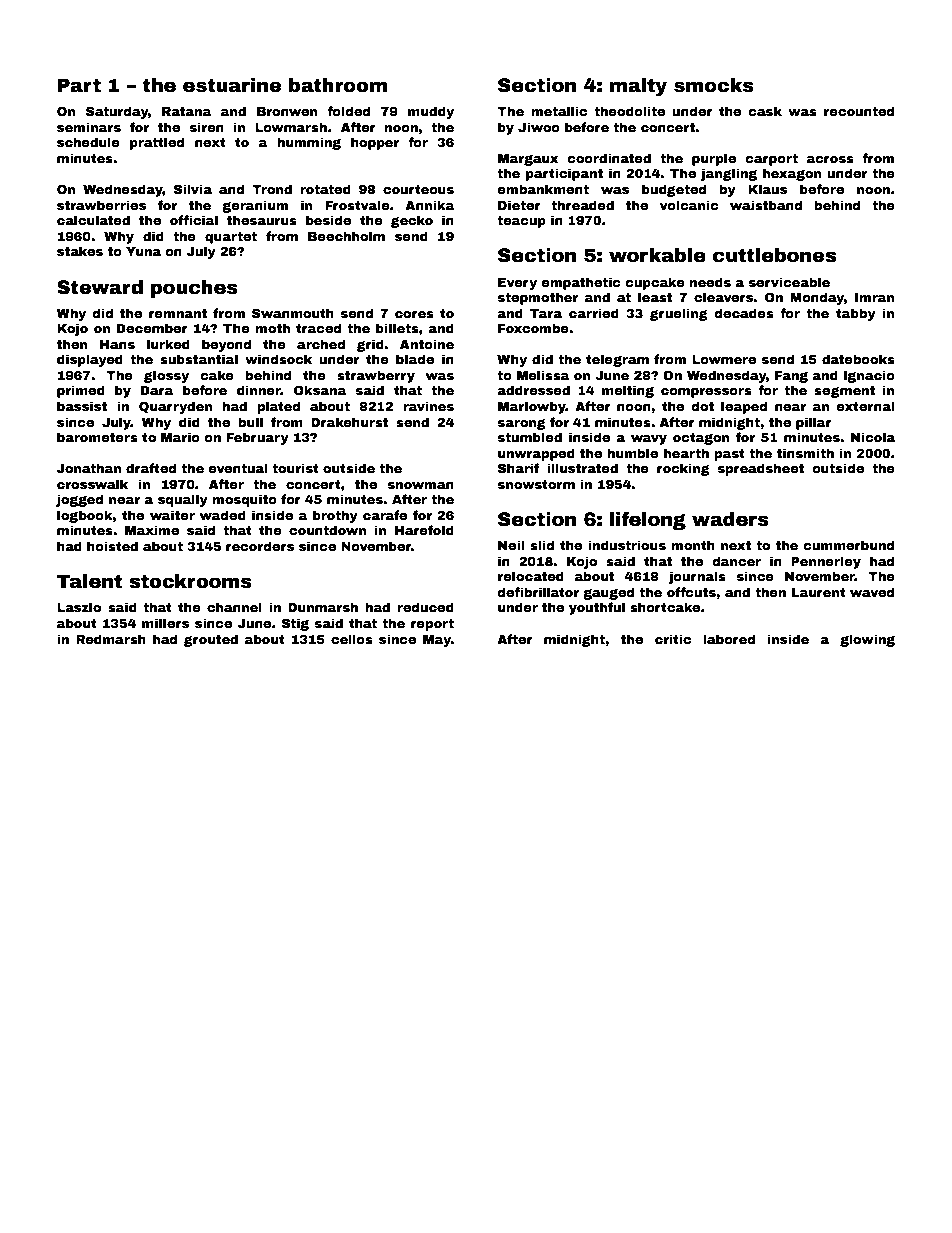  What do you see at coordinates (100, 287) in the page?
I see `Steward` at bounding box center [100, 287].
